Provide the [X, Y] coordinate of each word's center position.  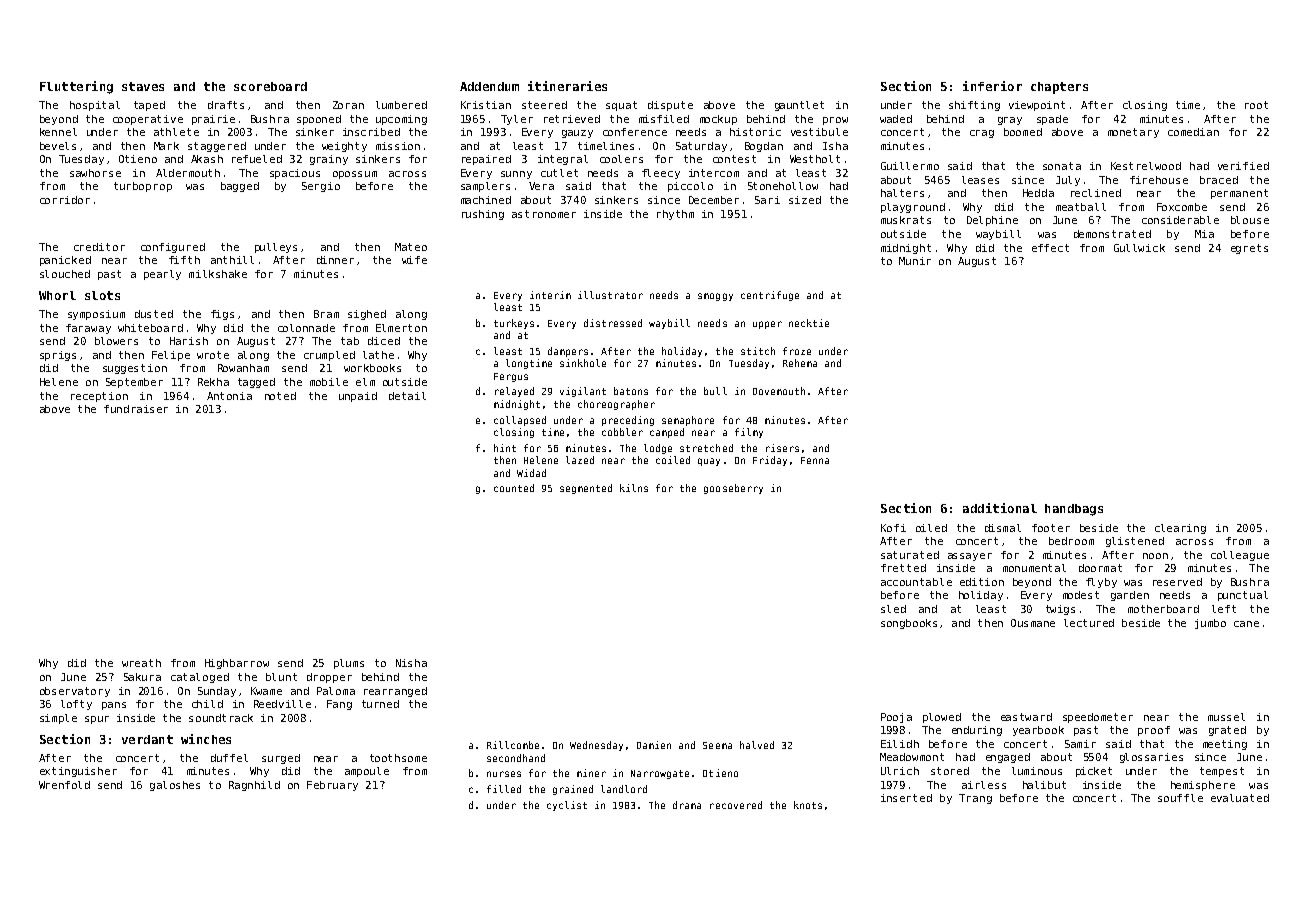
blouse [1250, 220]
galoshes [175, 786]
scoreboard [270, 86]
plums [349, 664]
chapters [1059, 88]
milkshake [218, 274]
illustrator [610, 295]
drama [687, 805]
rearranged [395, 692]
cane [1246, 624]
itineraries [567, 86]
